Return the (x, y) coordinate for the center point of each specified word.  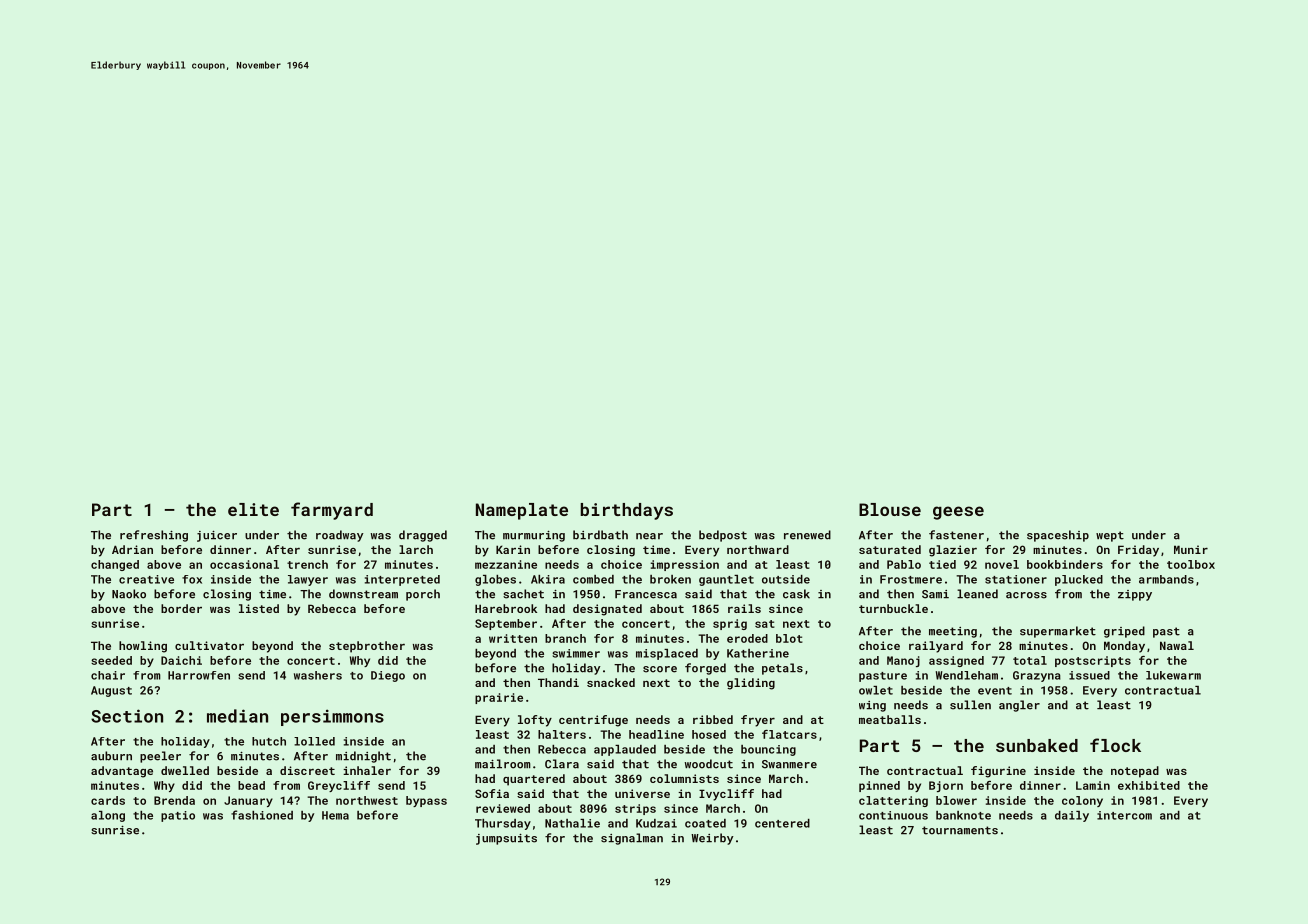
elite (253, 509)
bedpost (723, 536)
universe (642, 793)
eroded (747, 638)
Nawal (1177, 645)
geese (958, 513)
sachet (523, 594)
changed (115, 565)
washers (318, 675)
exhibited (1149, 785)
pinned (879, 786)
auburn (111, 756)
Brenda (174, 800)
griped (1124, 632)
